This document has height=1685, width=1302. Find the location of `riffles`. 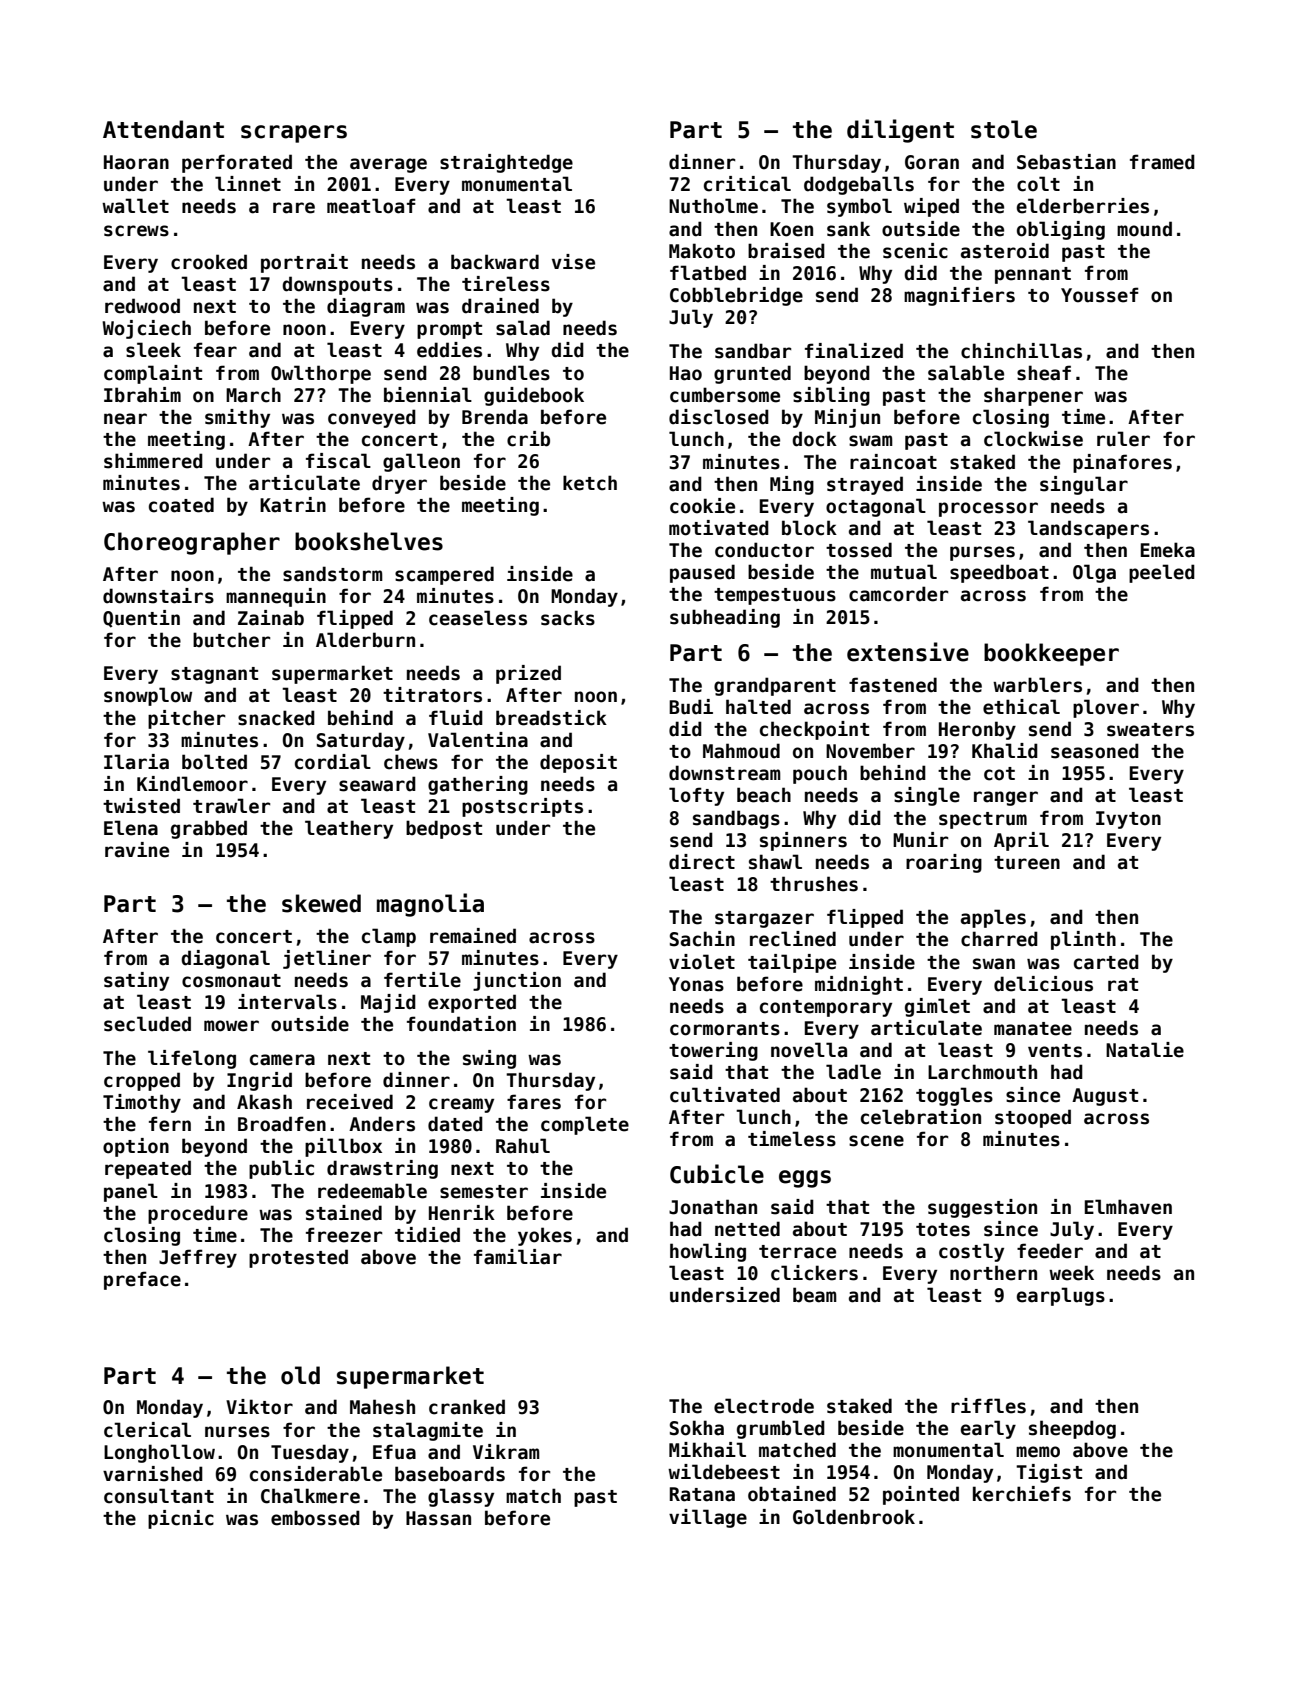

riffles is located at coordinates (988, 1406).
